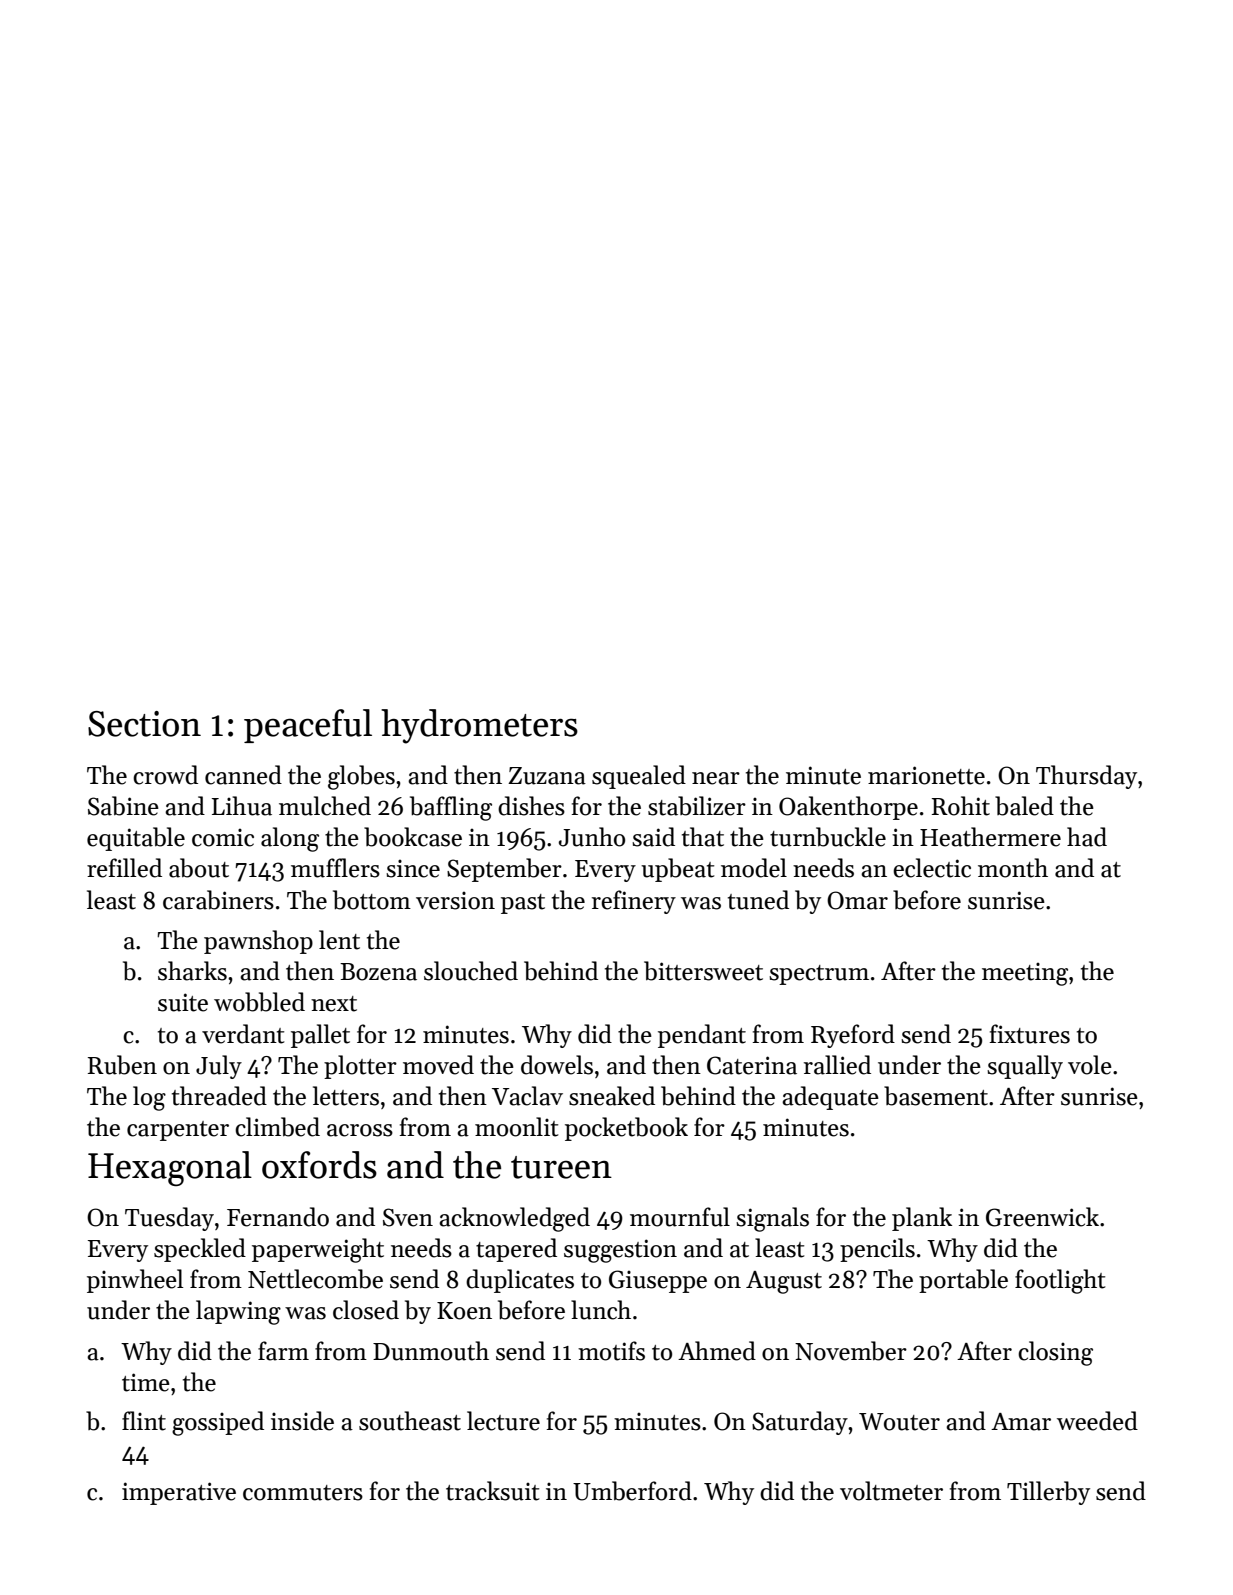 Image resolution: width=1233 pixels, height=1595 pixels. What do you see at coordinates (632, 1491) in the image?
I see `Umberford` at bounding box center [632, 1491].
